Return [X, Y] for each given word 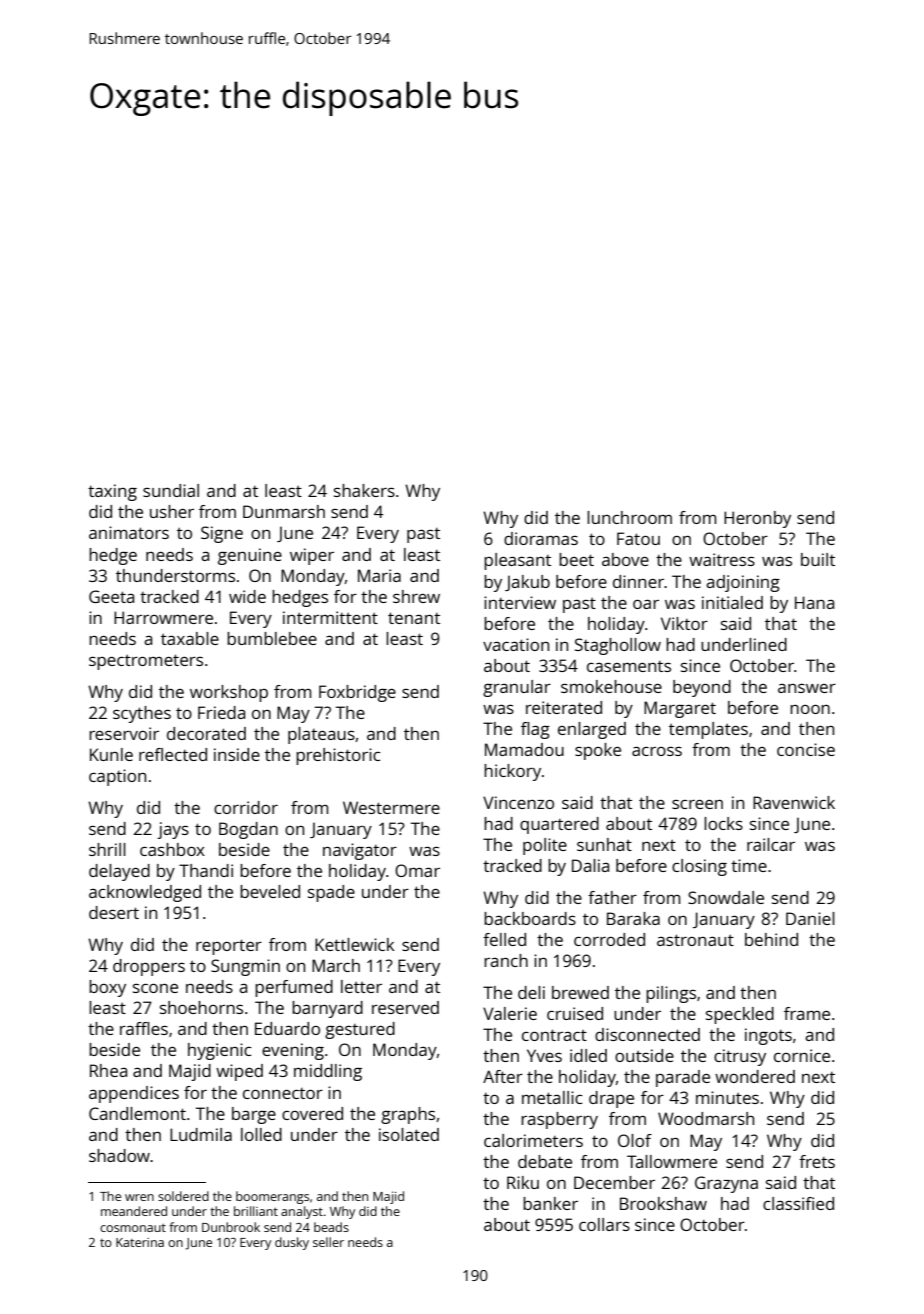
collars [604, 1224]
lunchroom [629, 517]
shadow [119, 1155]
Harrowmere [163, 617]
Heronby [757, 519]
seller [328, 1242]
